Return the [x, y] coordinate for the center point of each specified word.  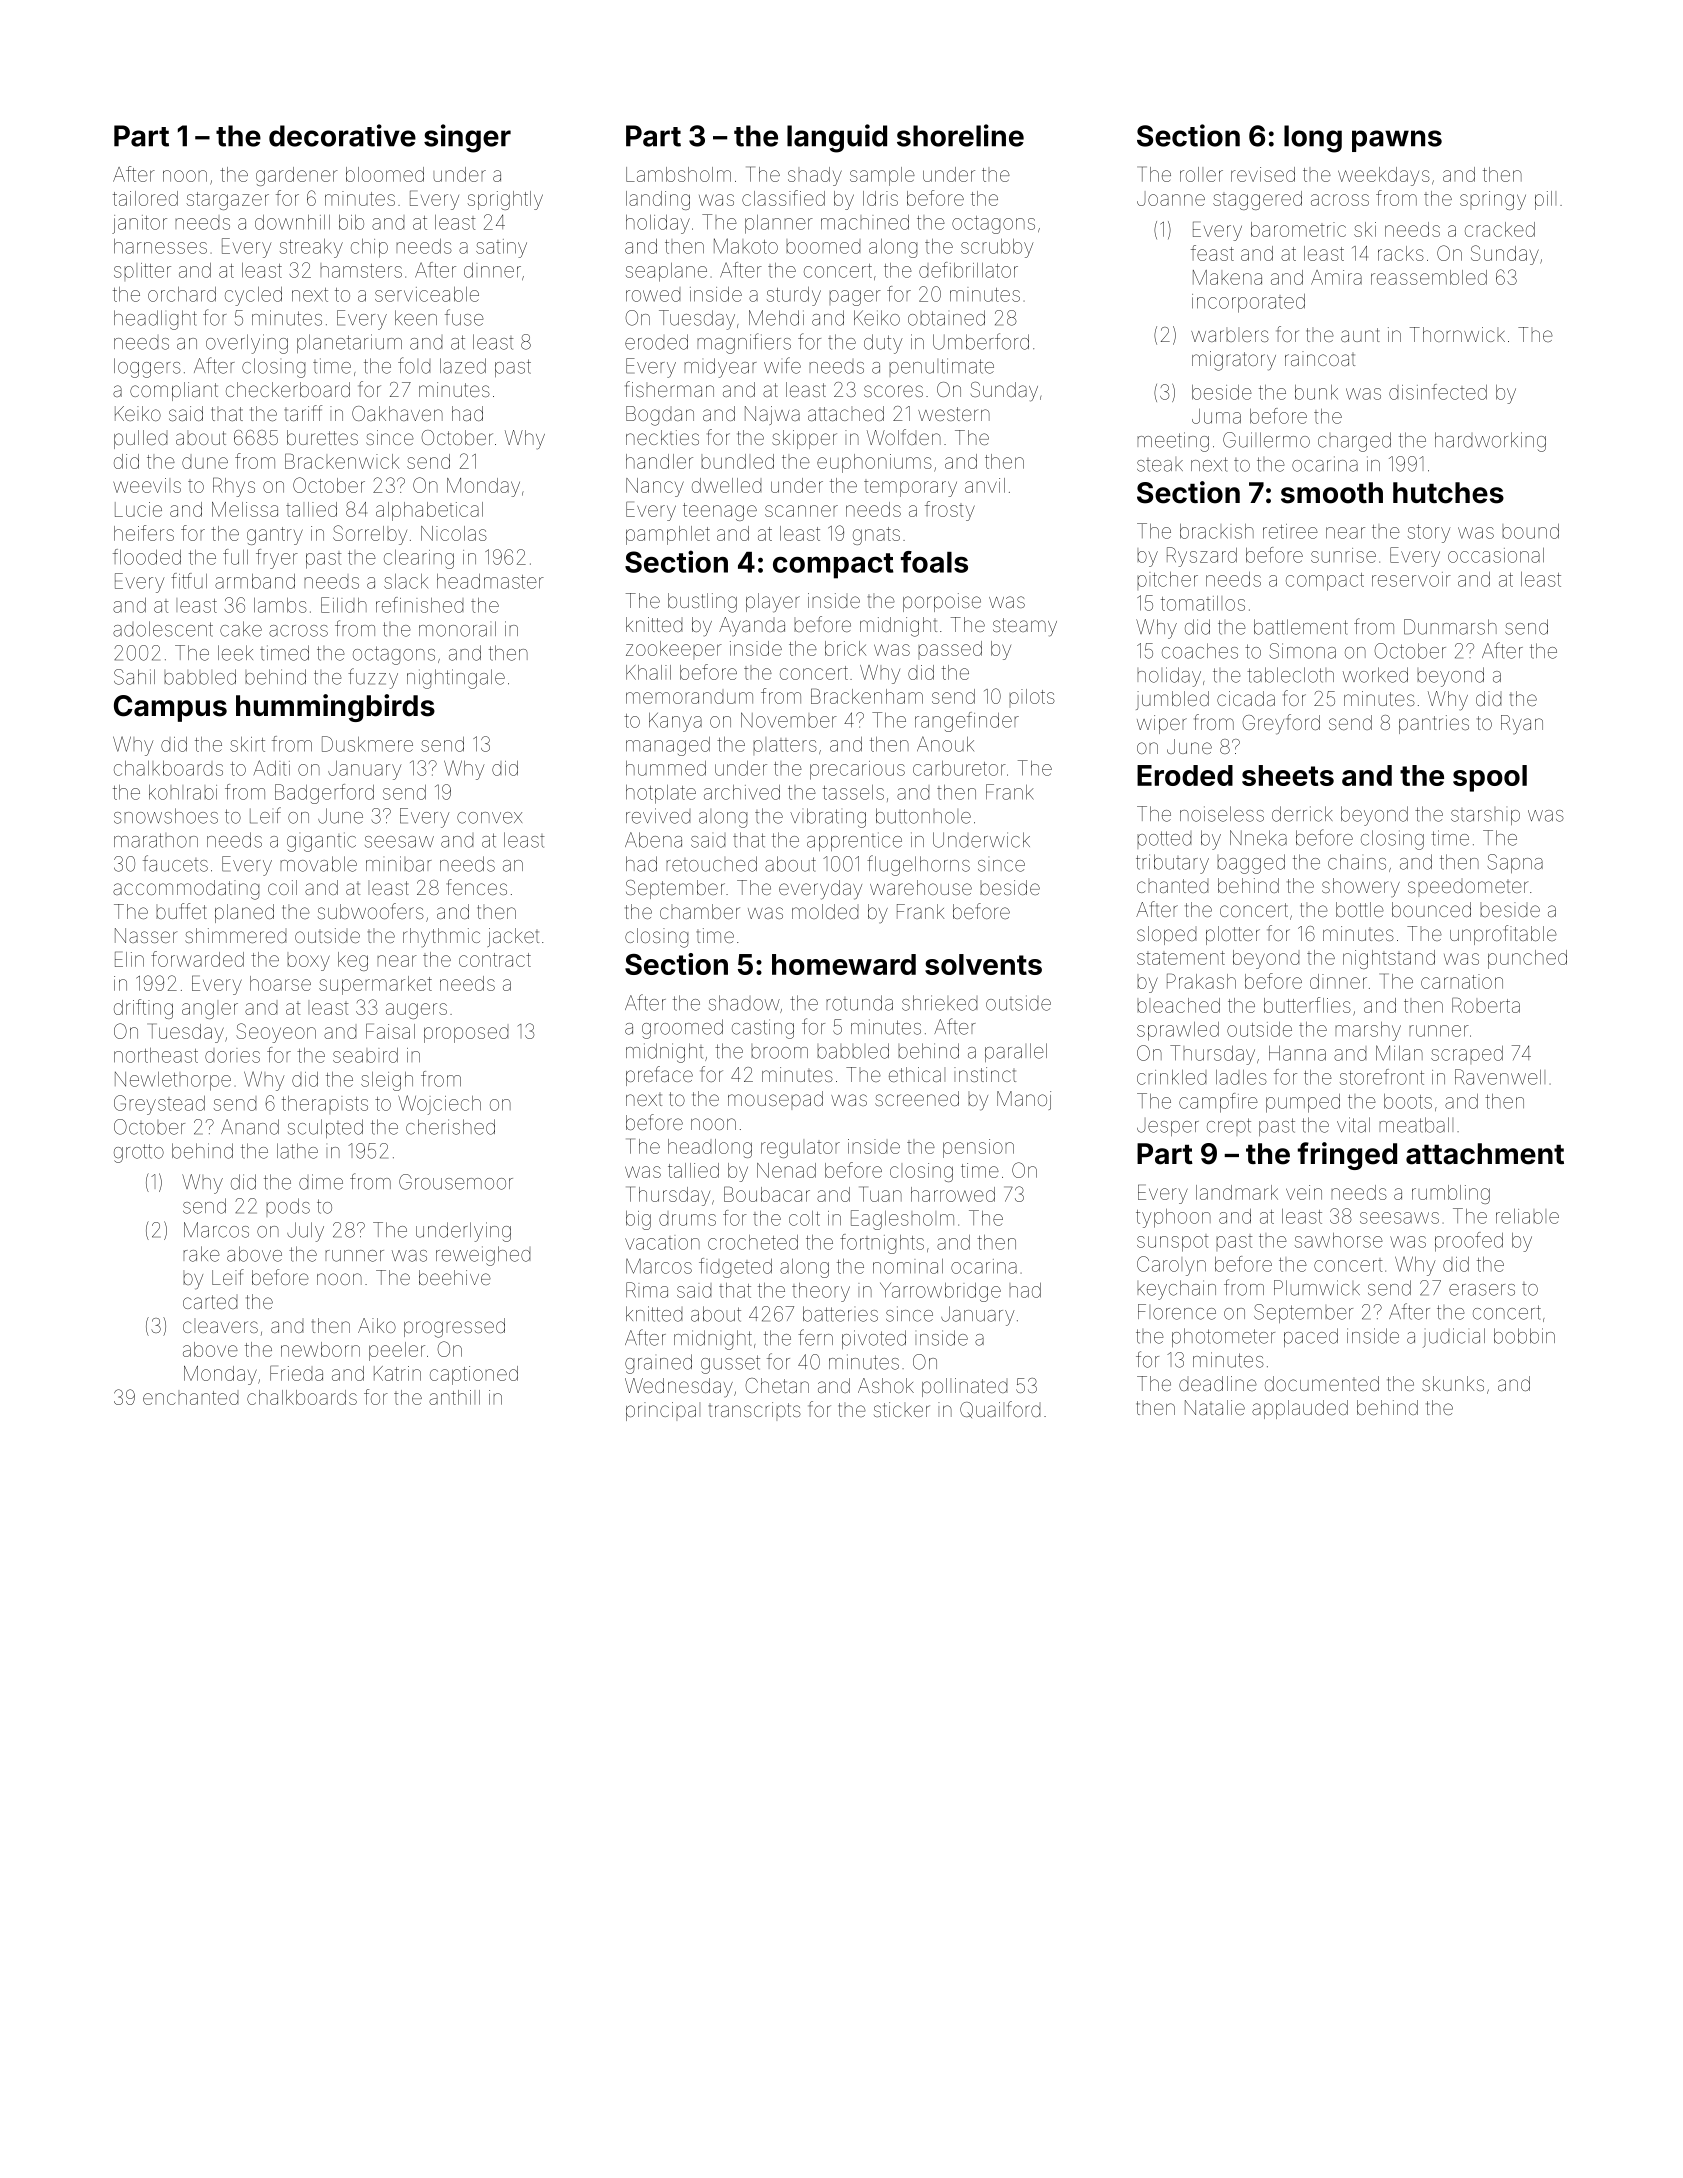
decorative [342, 135]
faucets [175, 863]
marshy [1368, 1031]
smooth [1332, 493]
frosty [950, 511]
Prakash [1201, 981]
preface [659, 1076]
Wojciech [439, 1105]
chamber [700, 911]
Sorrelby [370, 535]
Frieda [296, 1373]
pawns [1397, 141]
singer [467, 138]
